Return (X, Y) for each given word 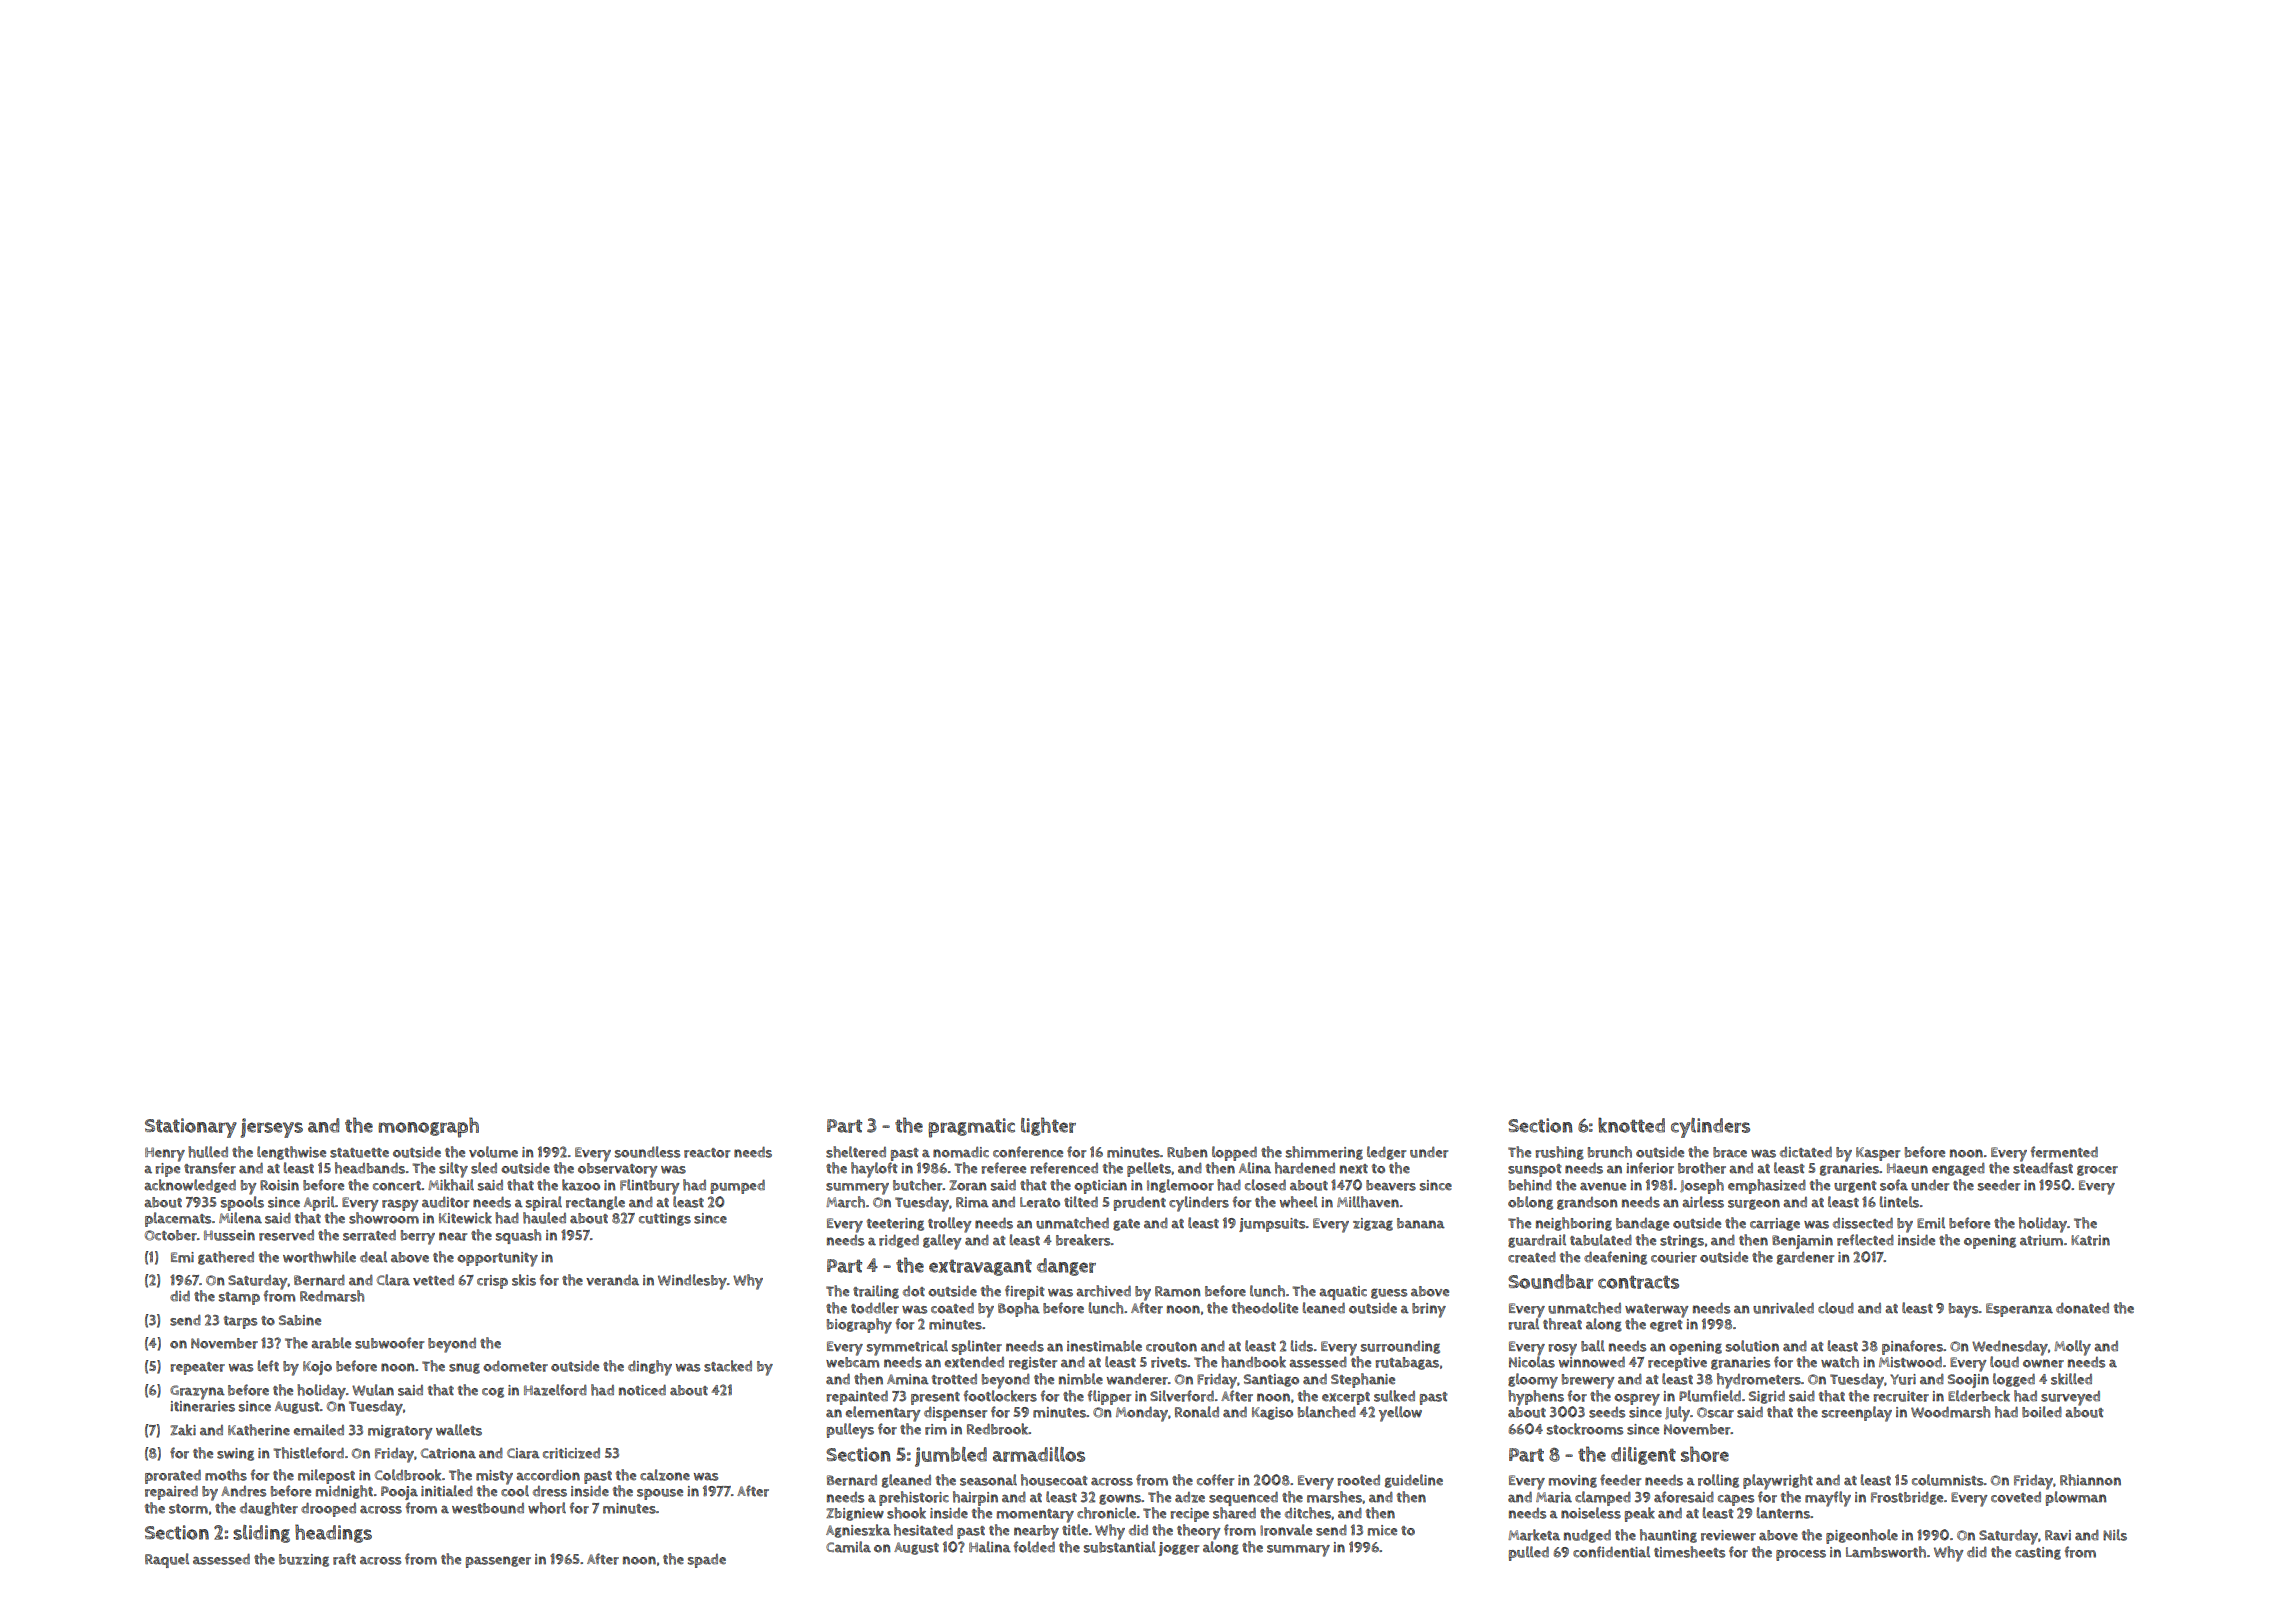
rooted (1358, 1480)
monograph (428, 1127)
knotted (1631, 1125)
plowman (2076, 1498)
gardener (1805, 1258)
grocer (2097, 1170)
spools (242, 1203)
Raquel (167, 1560)
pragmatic (971, 1128)
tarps (240, 1322)
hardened (1305, 1168)
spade (707, 1561)
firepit (1025, 1292)
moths (226, 1475)
